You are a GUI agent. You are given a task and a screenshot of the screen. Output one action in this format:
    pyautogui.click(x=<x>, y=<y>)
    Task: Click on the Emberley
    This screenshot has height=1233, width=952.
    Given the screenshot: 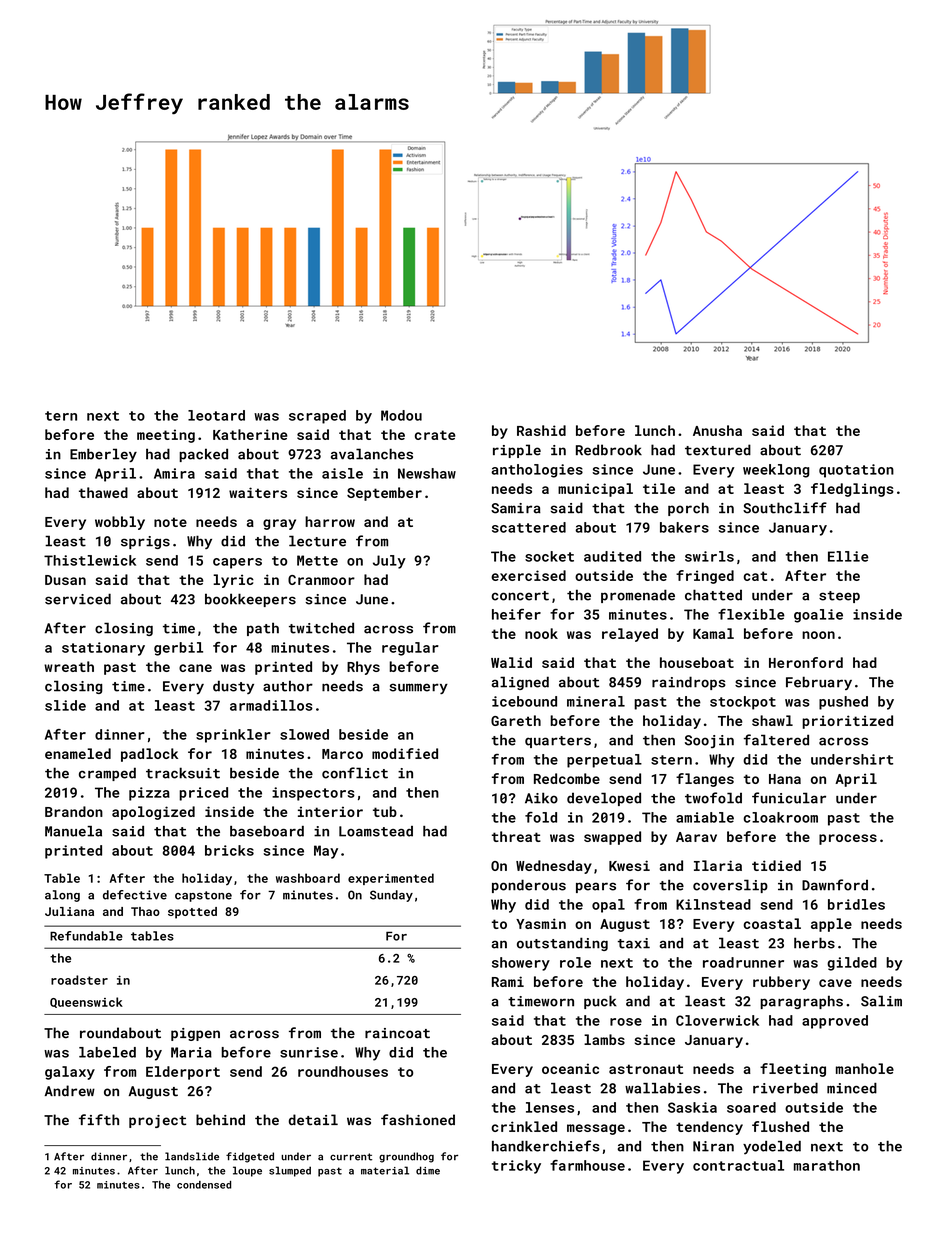 What is the action you would take?
    pyautogui.click(x=103, y=455)
